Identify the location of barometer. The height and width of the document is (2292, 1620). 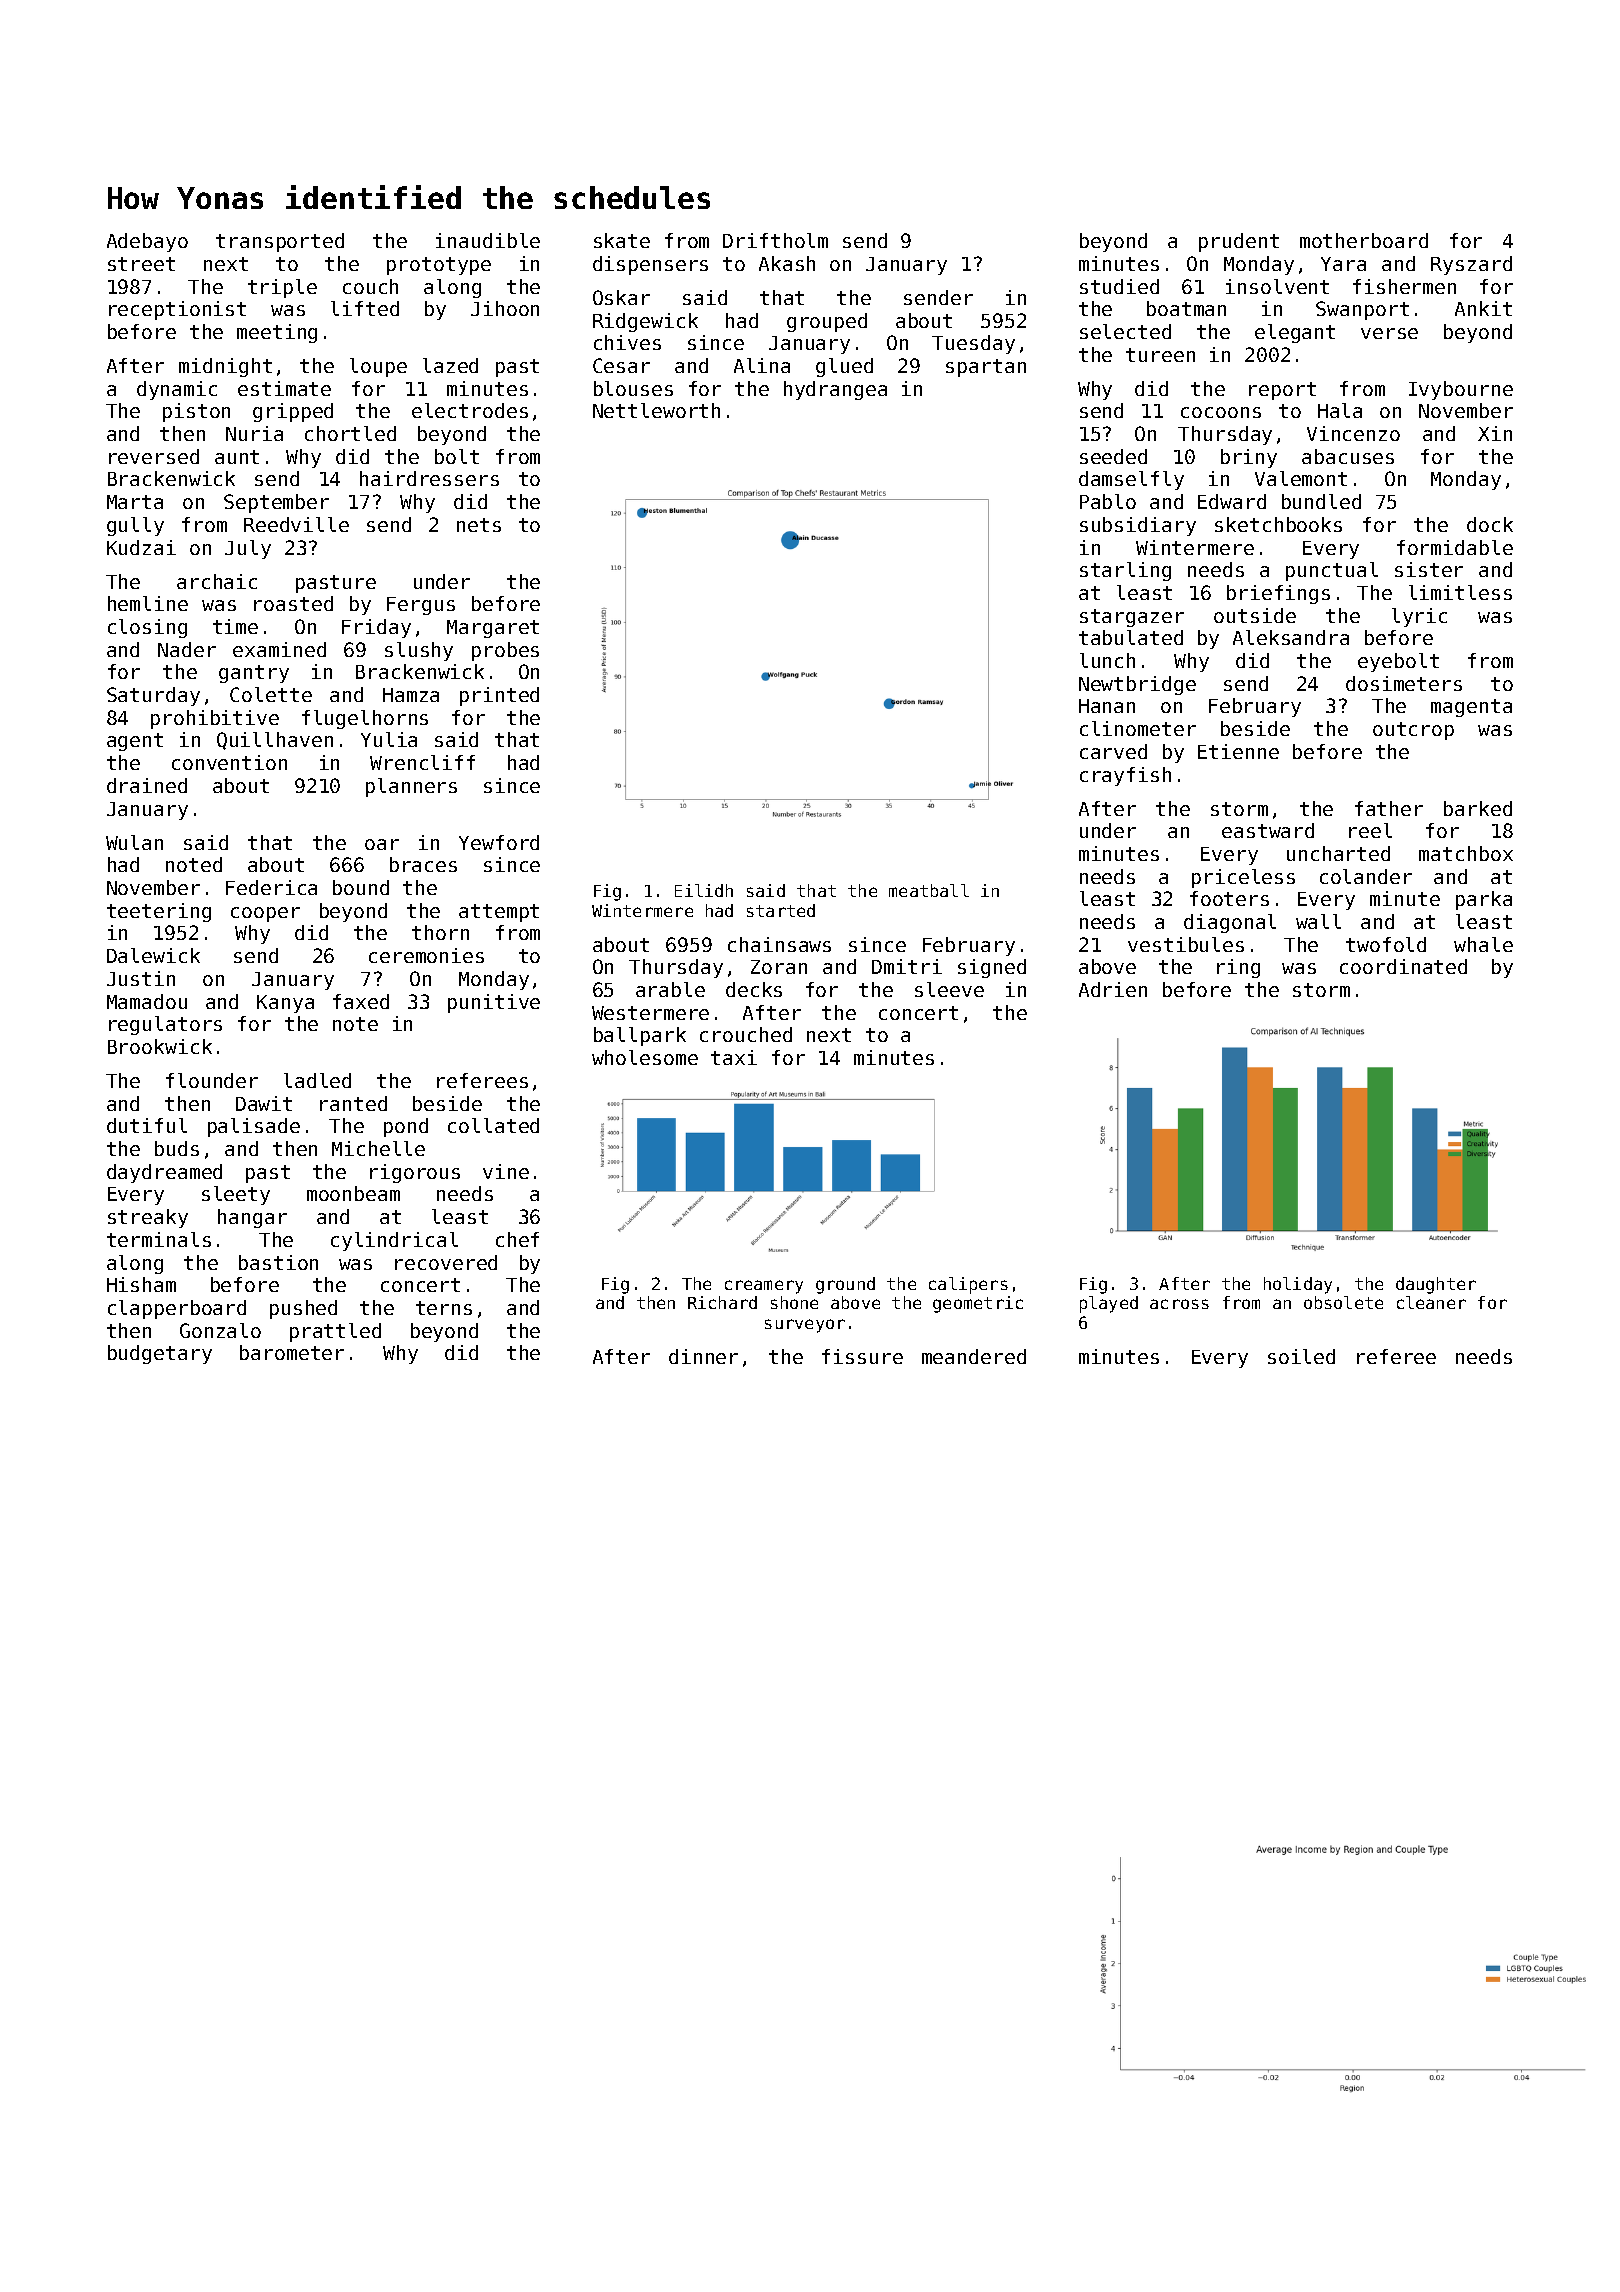
(292, 1352).
